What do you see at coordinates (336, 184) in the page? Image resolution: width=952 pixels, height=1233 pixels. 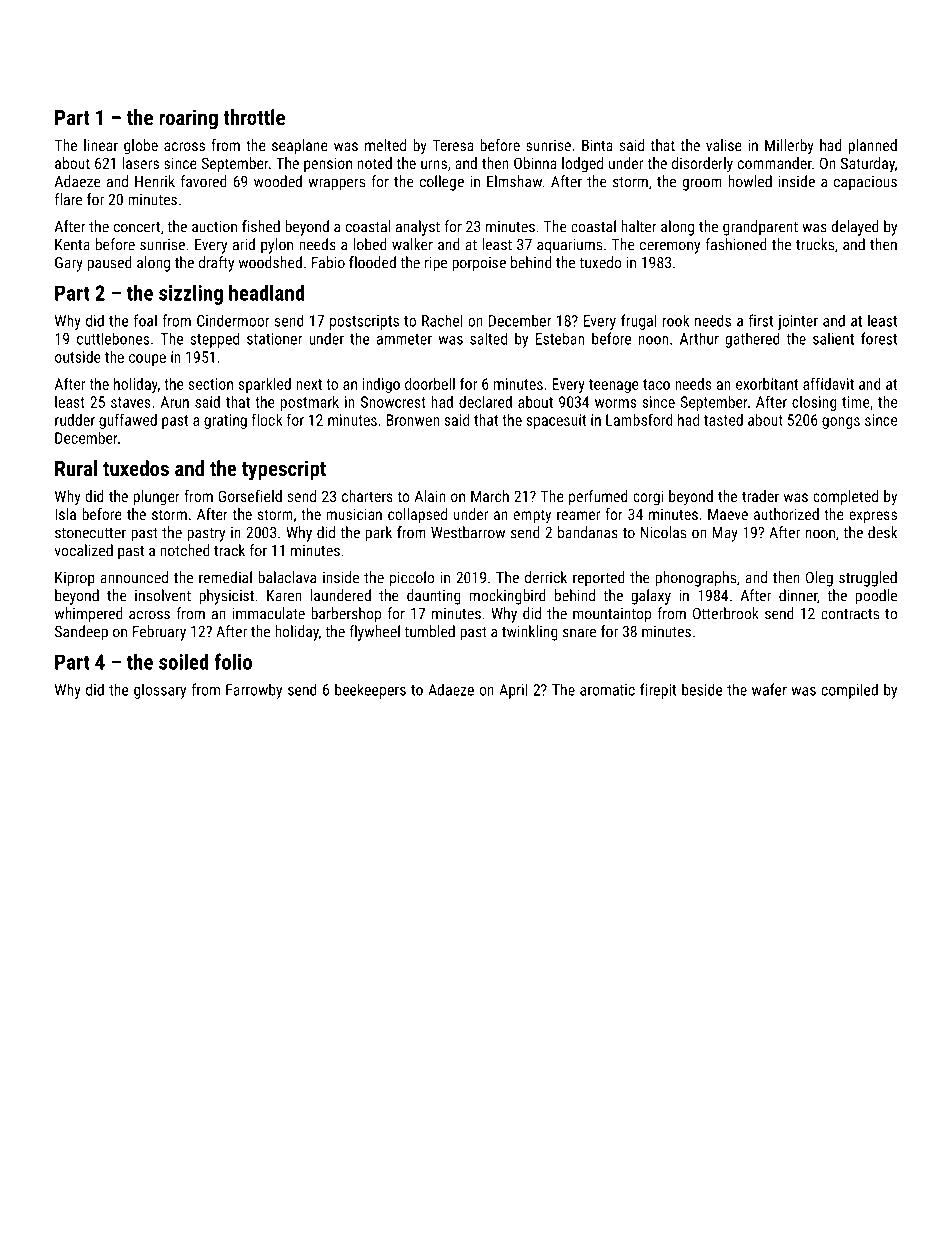 I see `wrappers` at bounding box center [336, 184].
